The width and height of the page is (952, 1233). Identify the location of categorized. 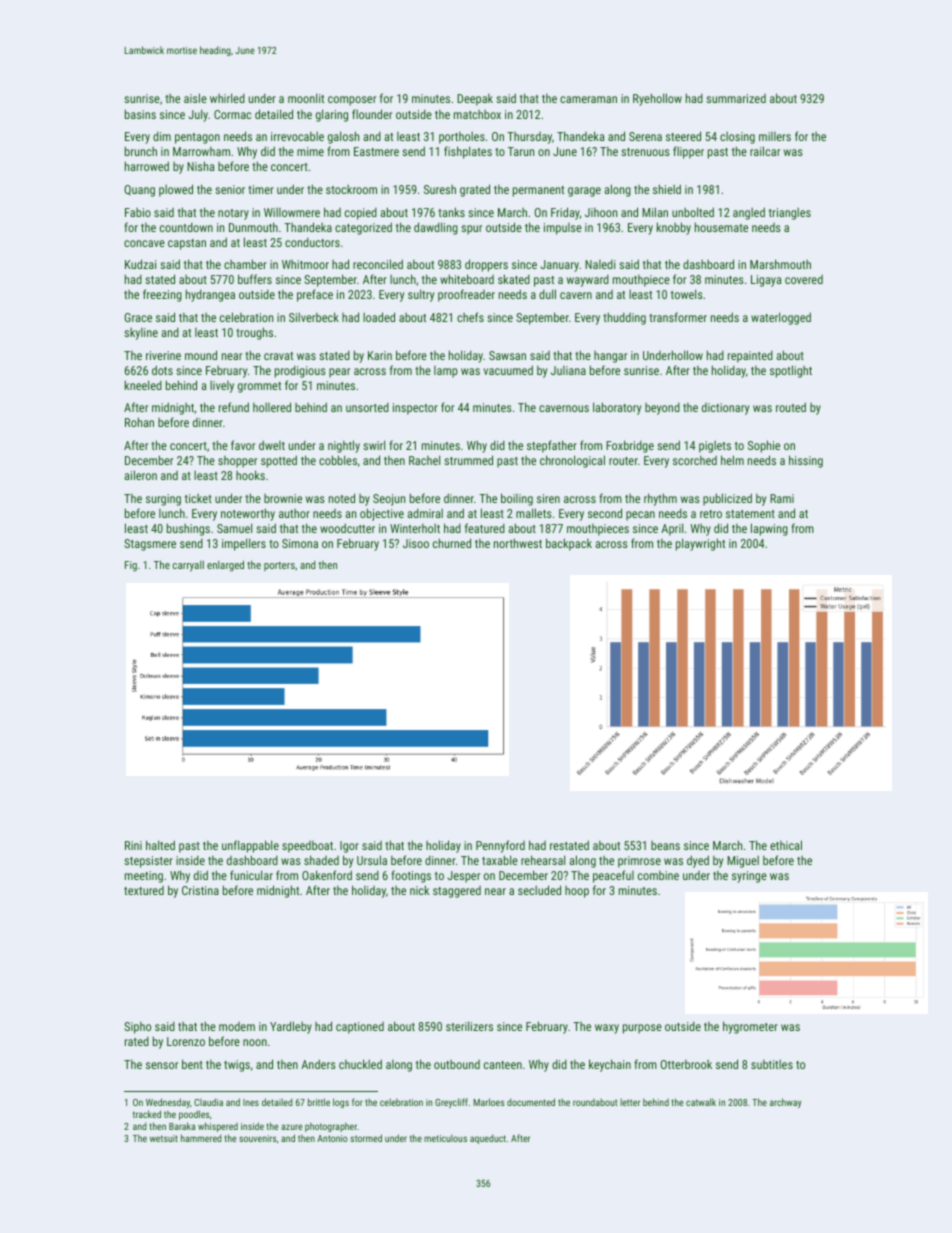
(363, 228).
